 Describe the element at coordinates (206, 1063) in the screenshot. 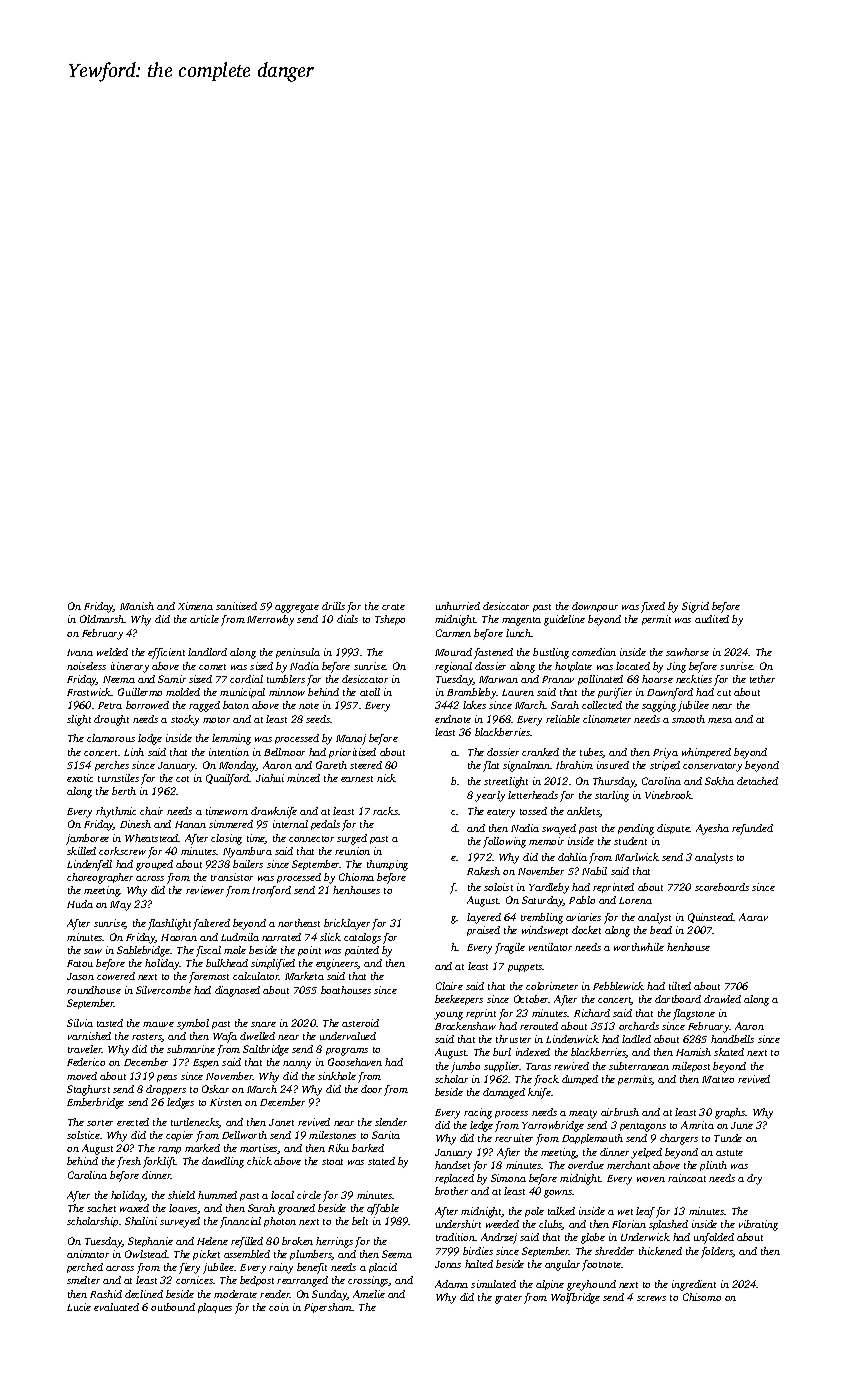

I see `Espen` at that location.
